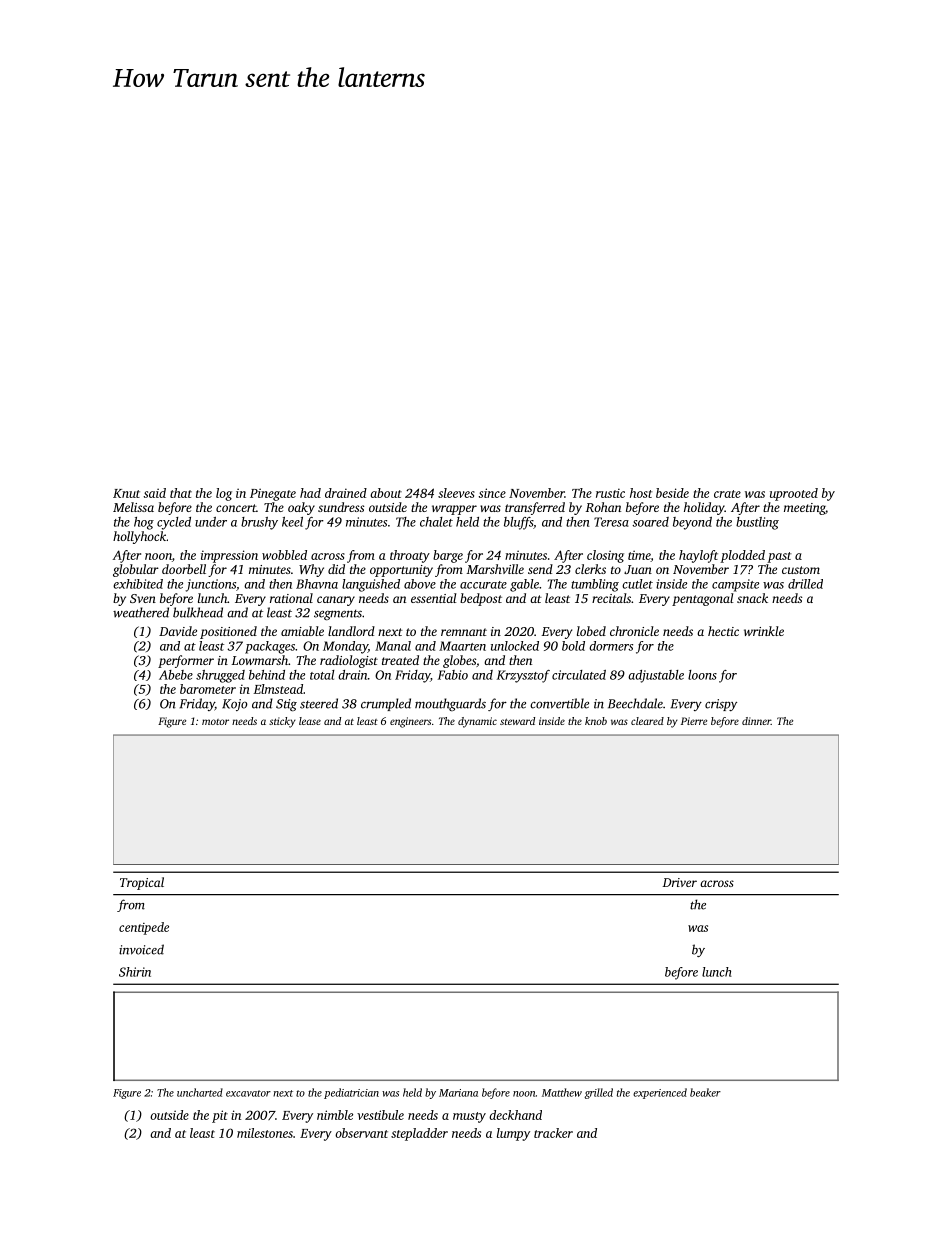 Image resolution: width=952 pixels, height=1233 pixels. I want to click on engineers, so click(410, 722).
